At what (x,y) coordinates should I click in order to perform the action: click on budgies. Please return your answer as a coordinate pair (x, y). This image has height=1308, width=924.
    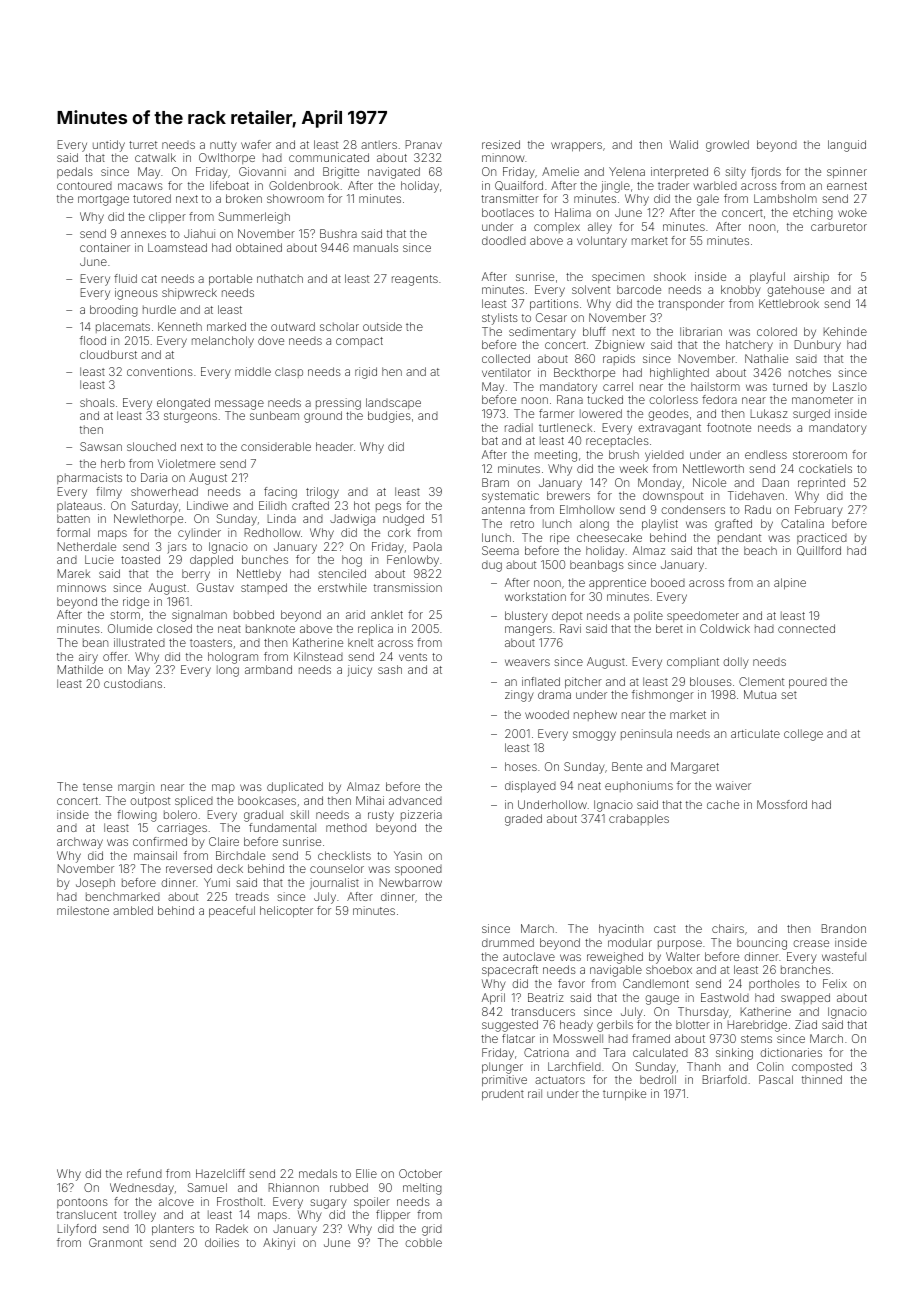
    Looking at the image, I should click on (389, 417).
